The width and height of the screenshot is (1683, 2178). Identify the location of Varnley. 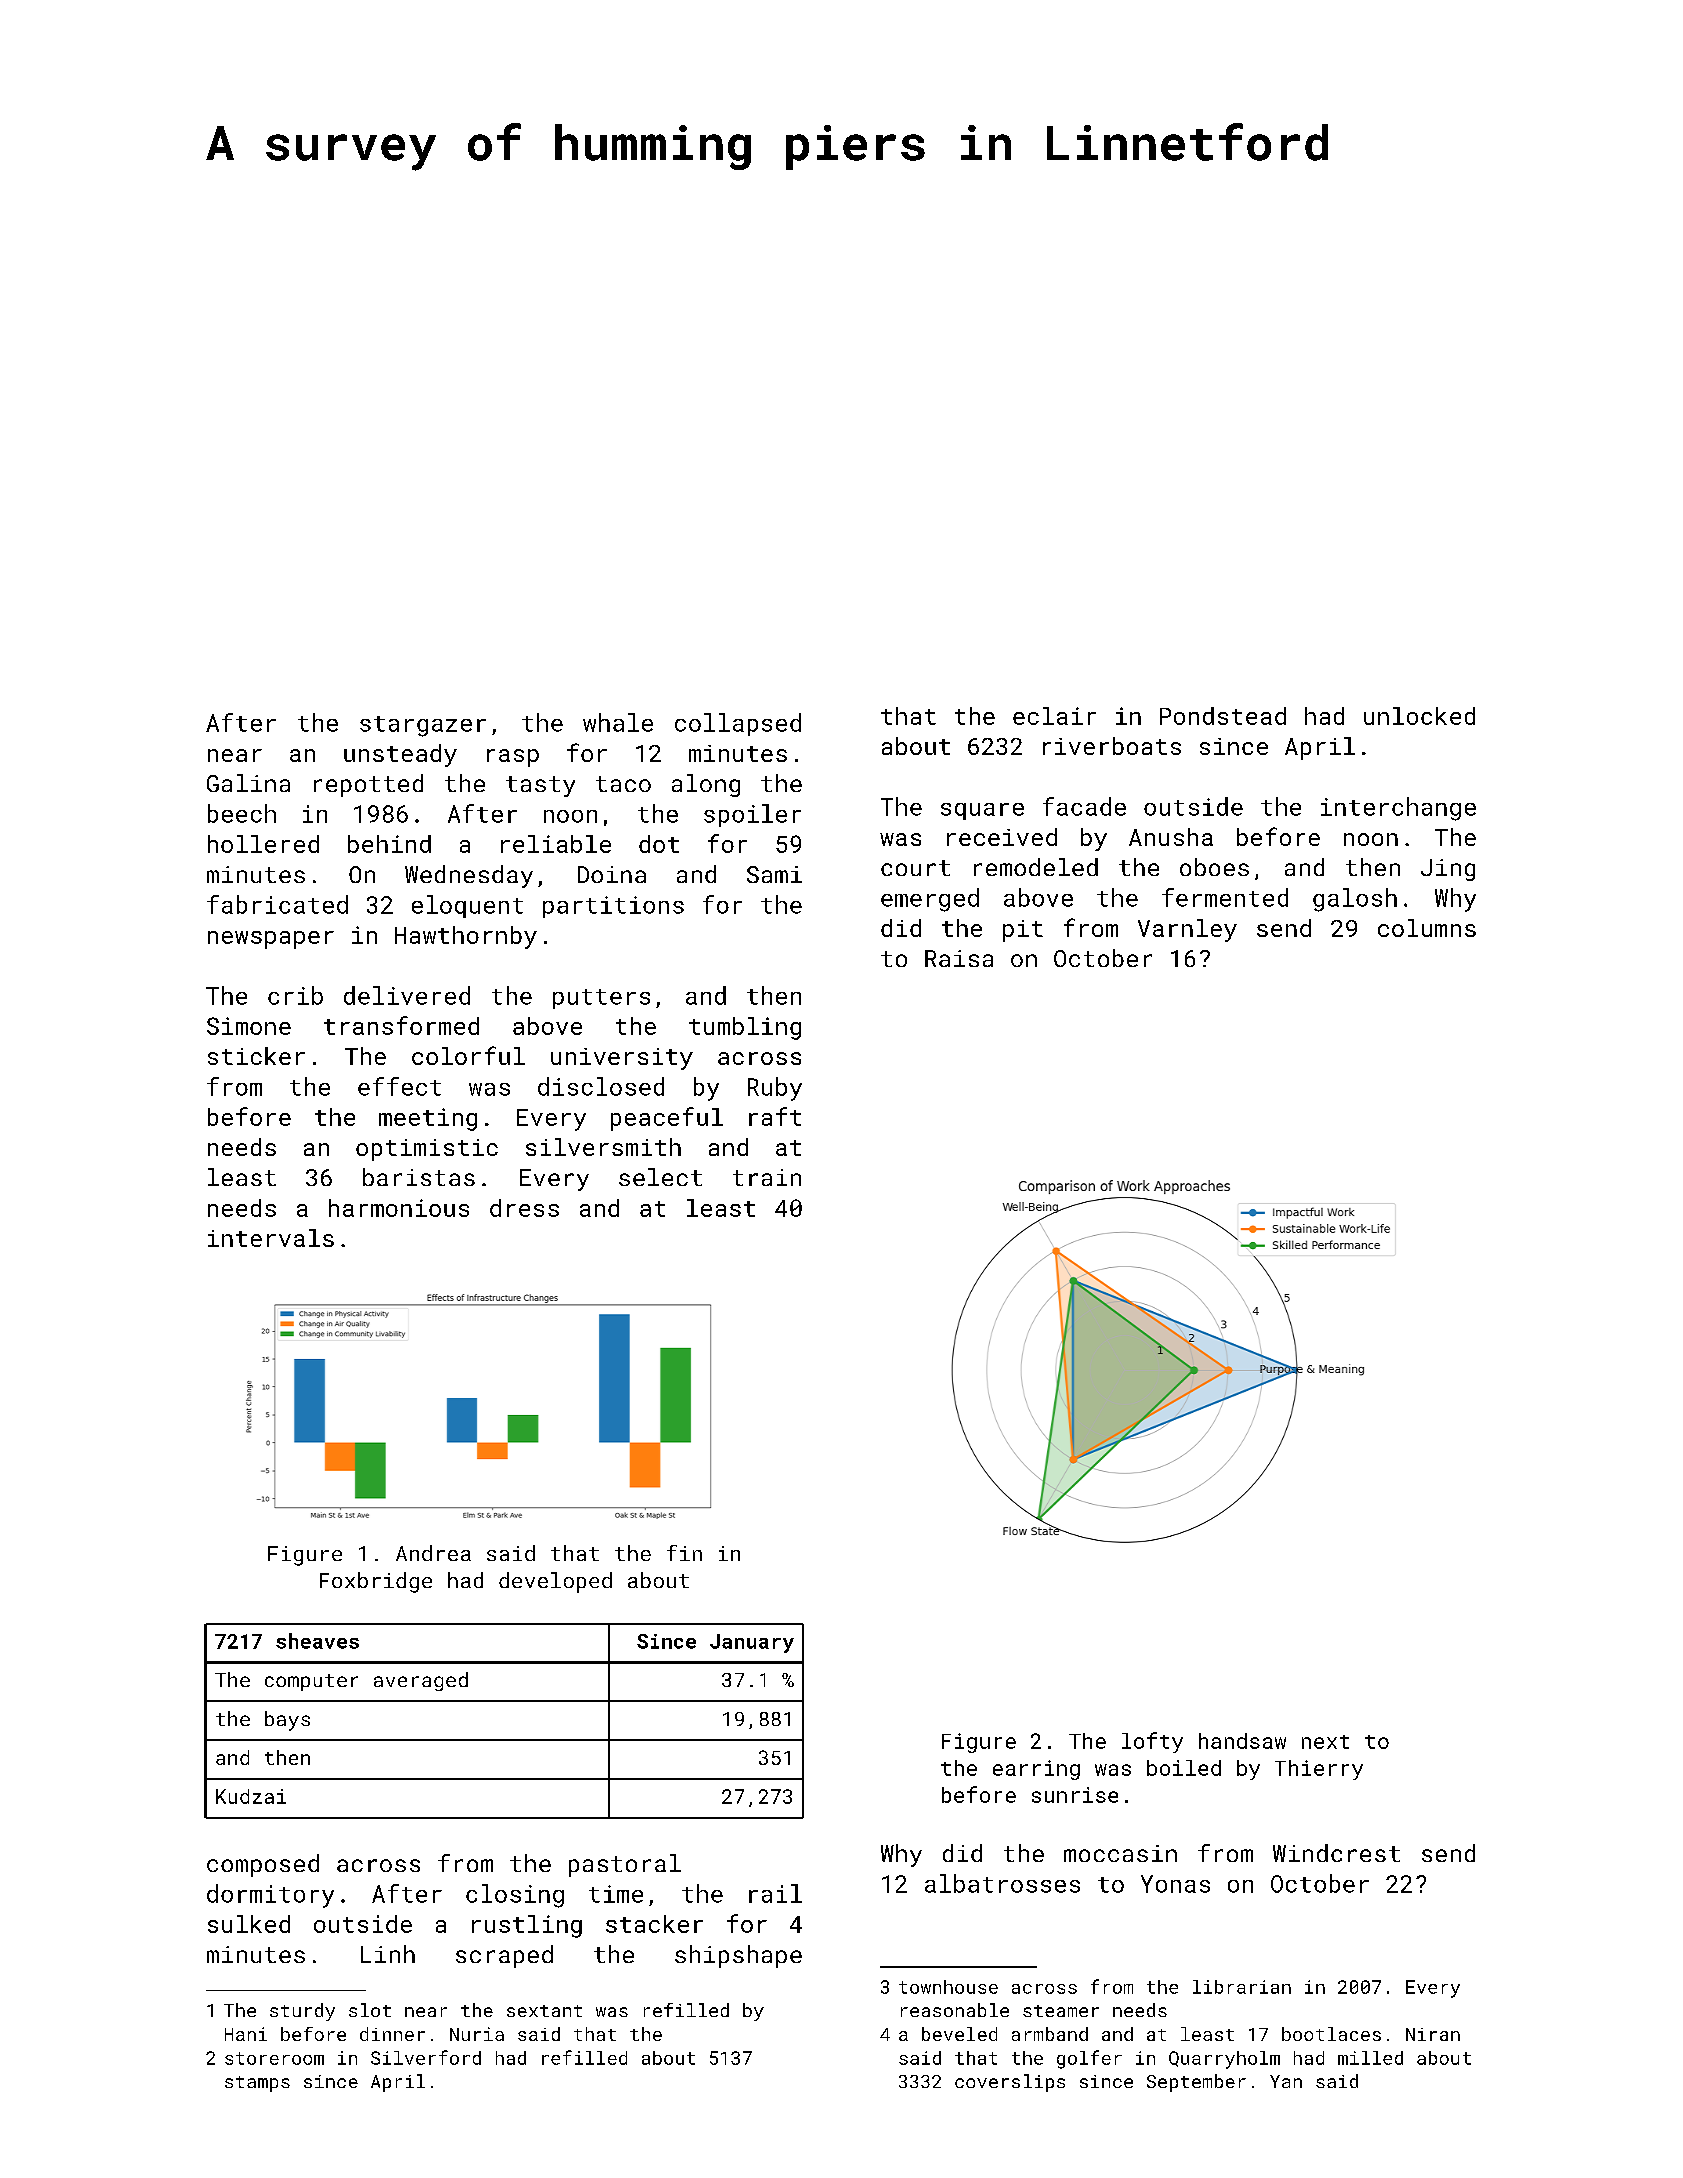
(1187, 930).
